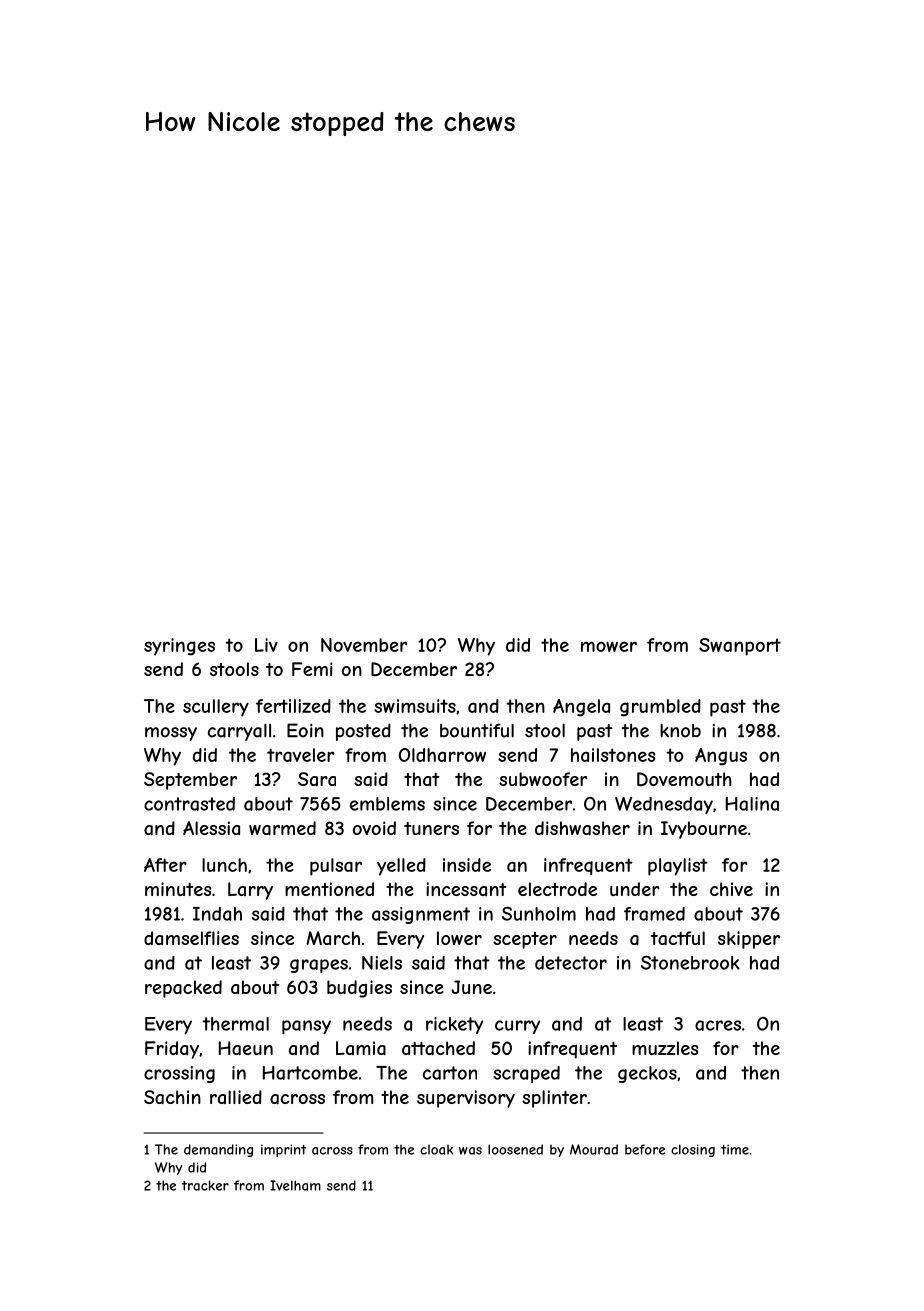  I want to click on warmed, so click(282, 828).
